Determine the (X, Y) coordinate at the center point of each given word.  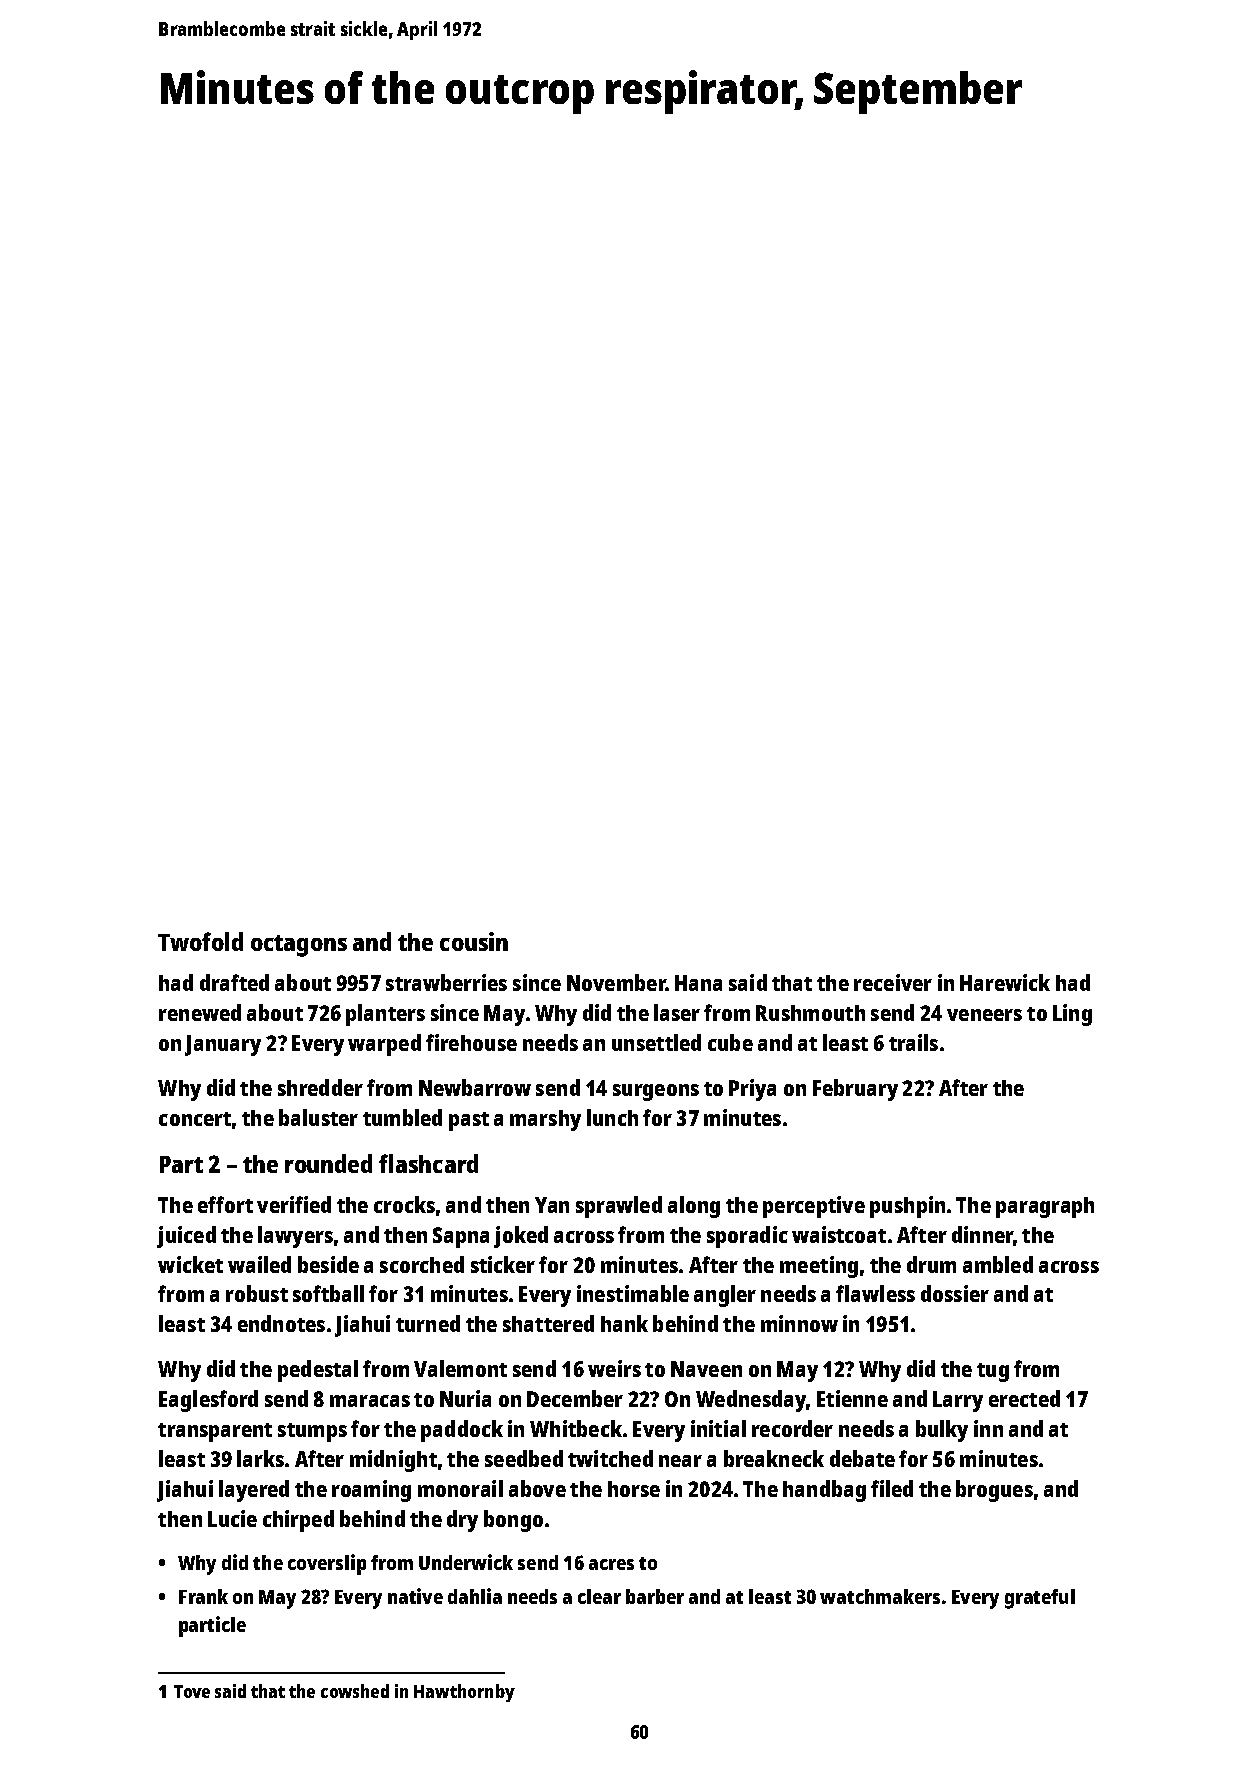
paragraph (1045, 1207)
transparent (215, 1432)
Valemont (460, 1368)
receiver (893, 982)
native (415, 1596)
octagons (299, 946)
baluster (318, 1117)
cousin (474, 941)
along (694, 1207)
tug (993, 1372)
